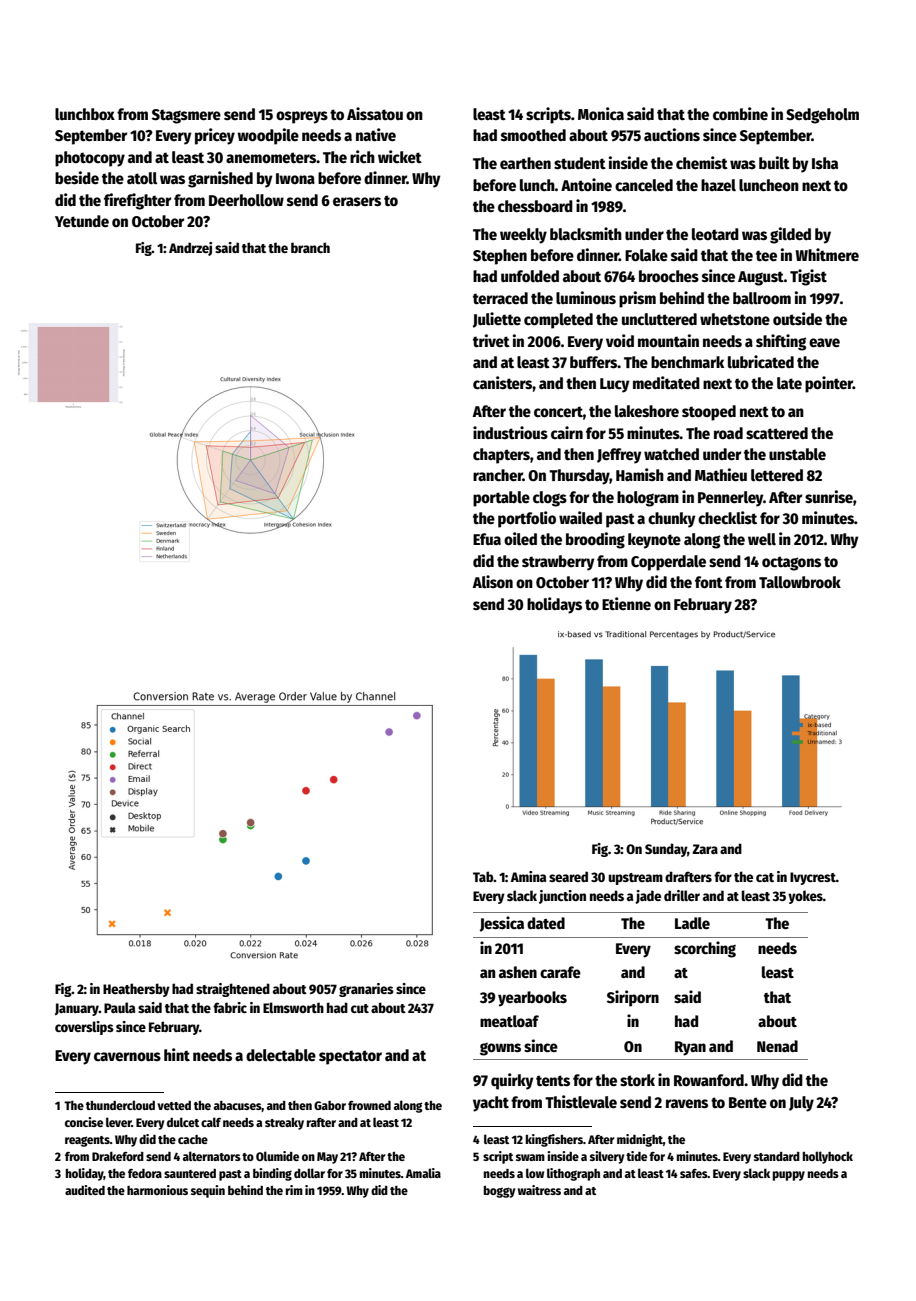 The image size is (916, 1301). I want to click on Zara, so click(705, 849).
